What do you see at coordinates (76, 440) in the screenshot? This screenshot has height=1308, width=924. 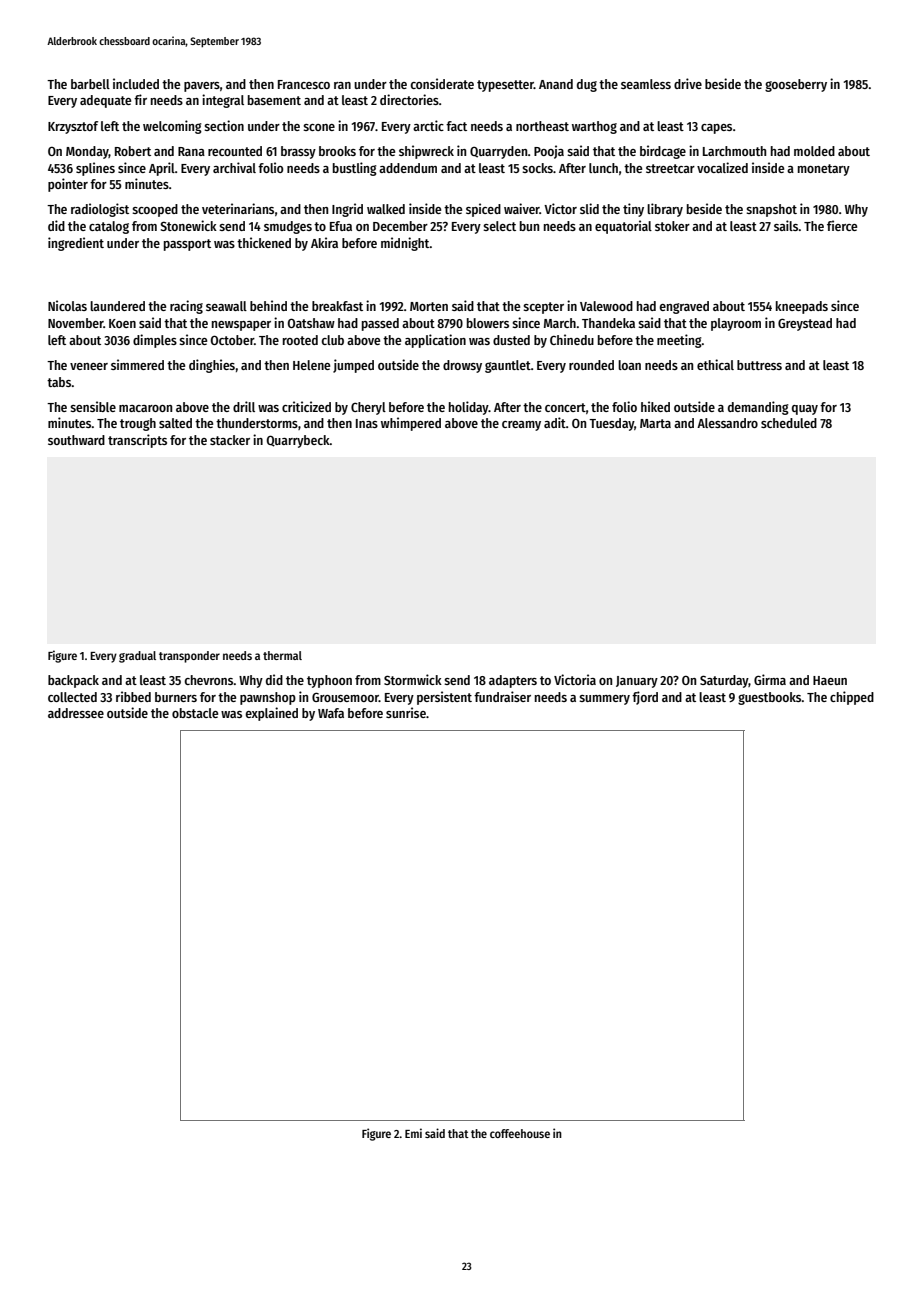 I see `southward` at bounding box center [76, 440].
